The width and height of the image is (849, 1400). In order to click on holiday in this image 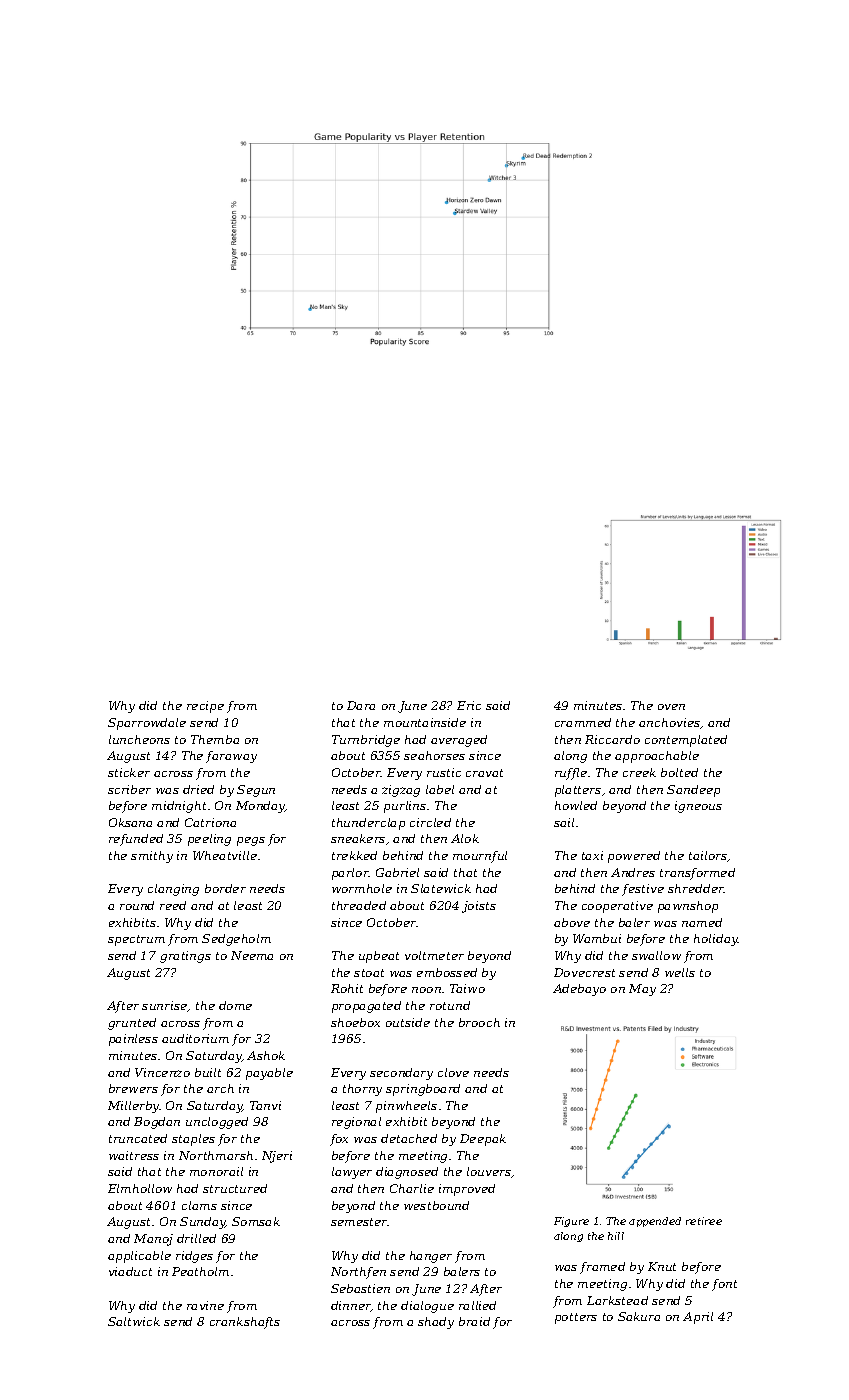, I will do `click(716, 940)`.
